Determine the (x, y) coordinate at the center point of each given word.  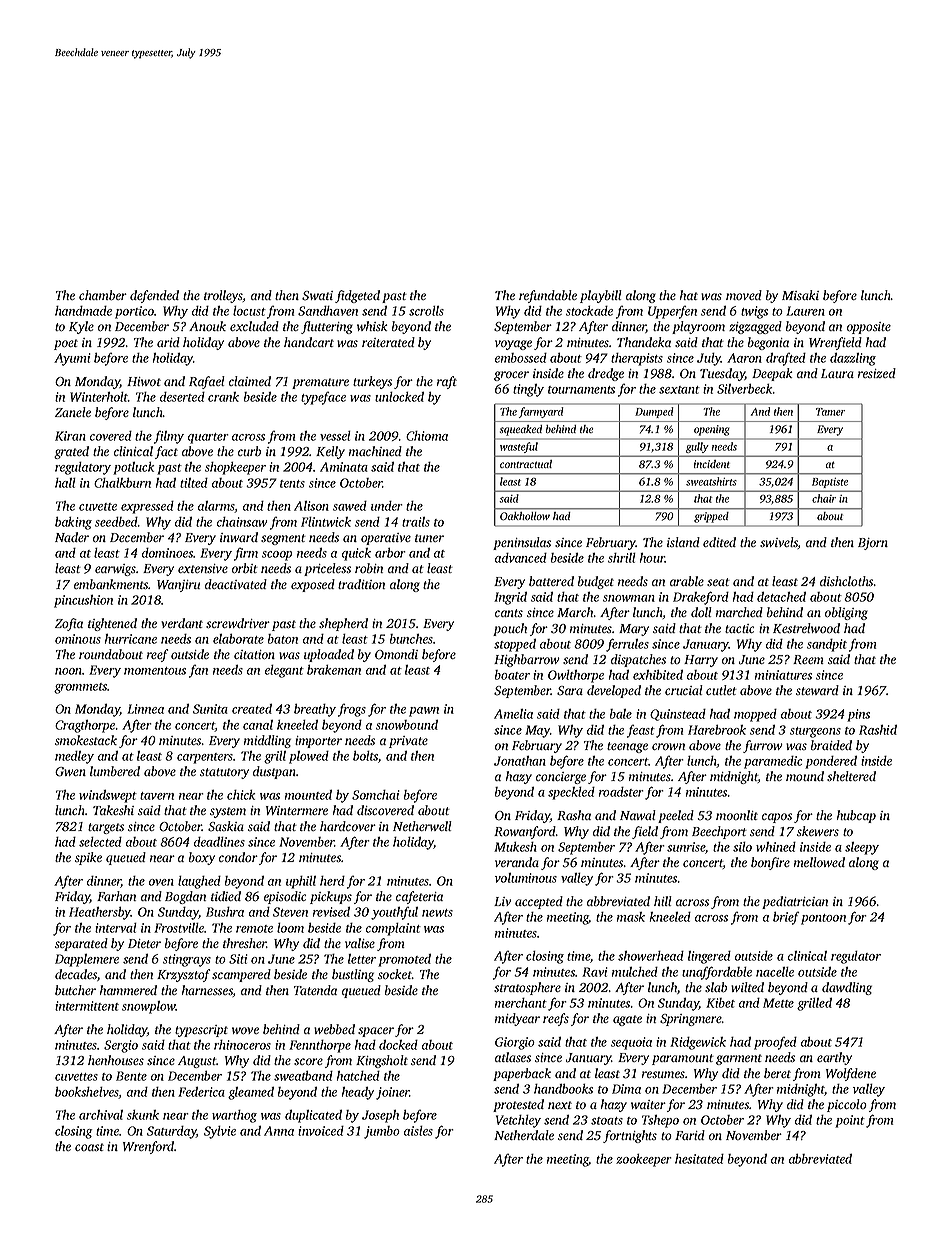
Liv (502, 901)
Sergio (121, 1046)
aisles (418, 1131)
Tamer (830, 412)
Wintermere (297, 810)
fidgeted (357, 296)
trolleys (223, 296)
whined (776, 847)
